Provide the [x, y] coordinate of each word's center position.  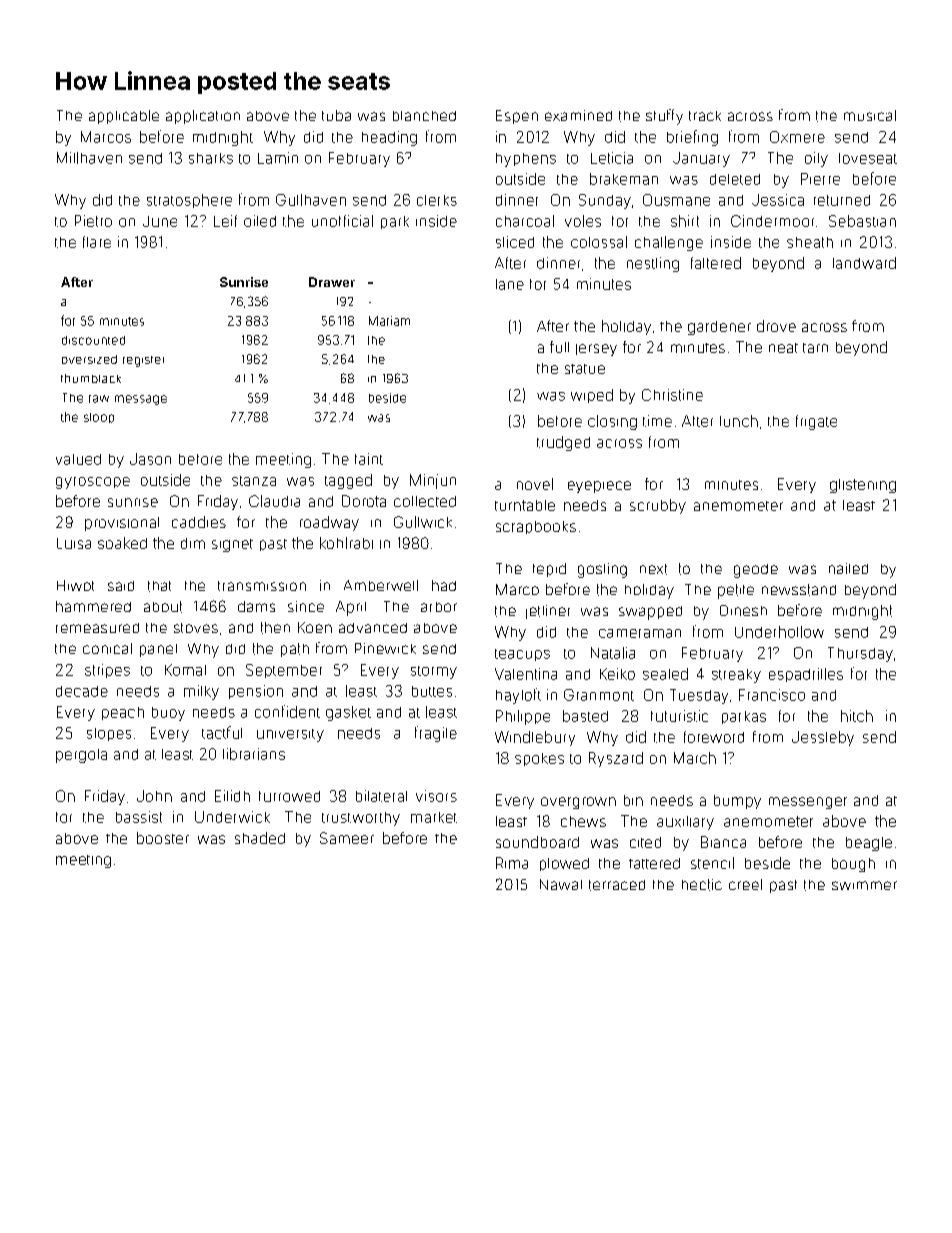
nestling [653, 264]
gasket [348, 713]
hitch [857, 716]
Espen [517, 117]
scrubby [658, 506]
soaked [122, 543]
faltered [716, 263]
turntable [525, 505]
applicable [124, 117]
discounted [93, 340]
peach [123, 713]
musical [870, 115]
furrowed [289, 796]
